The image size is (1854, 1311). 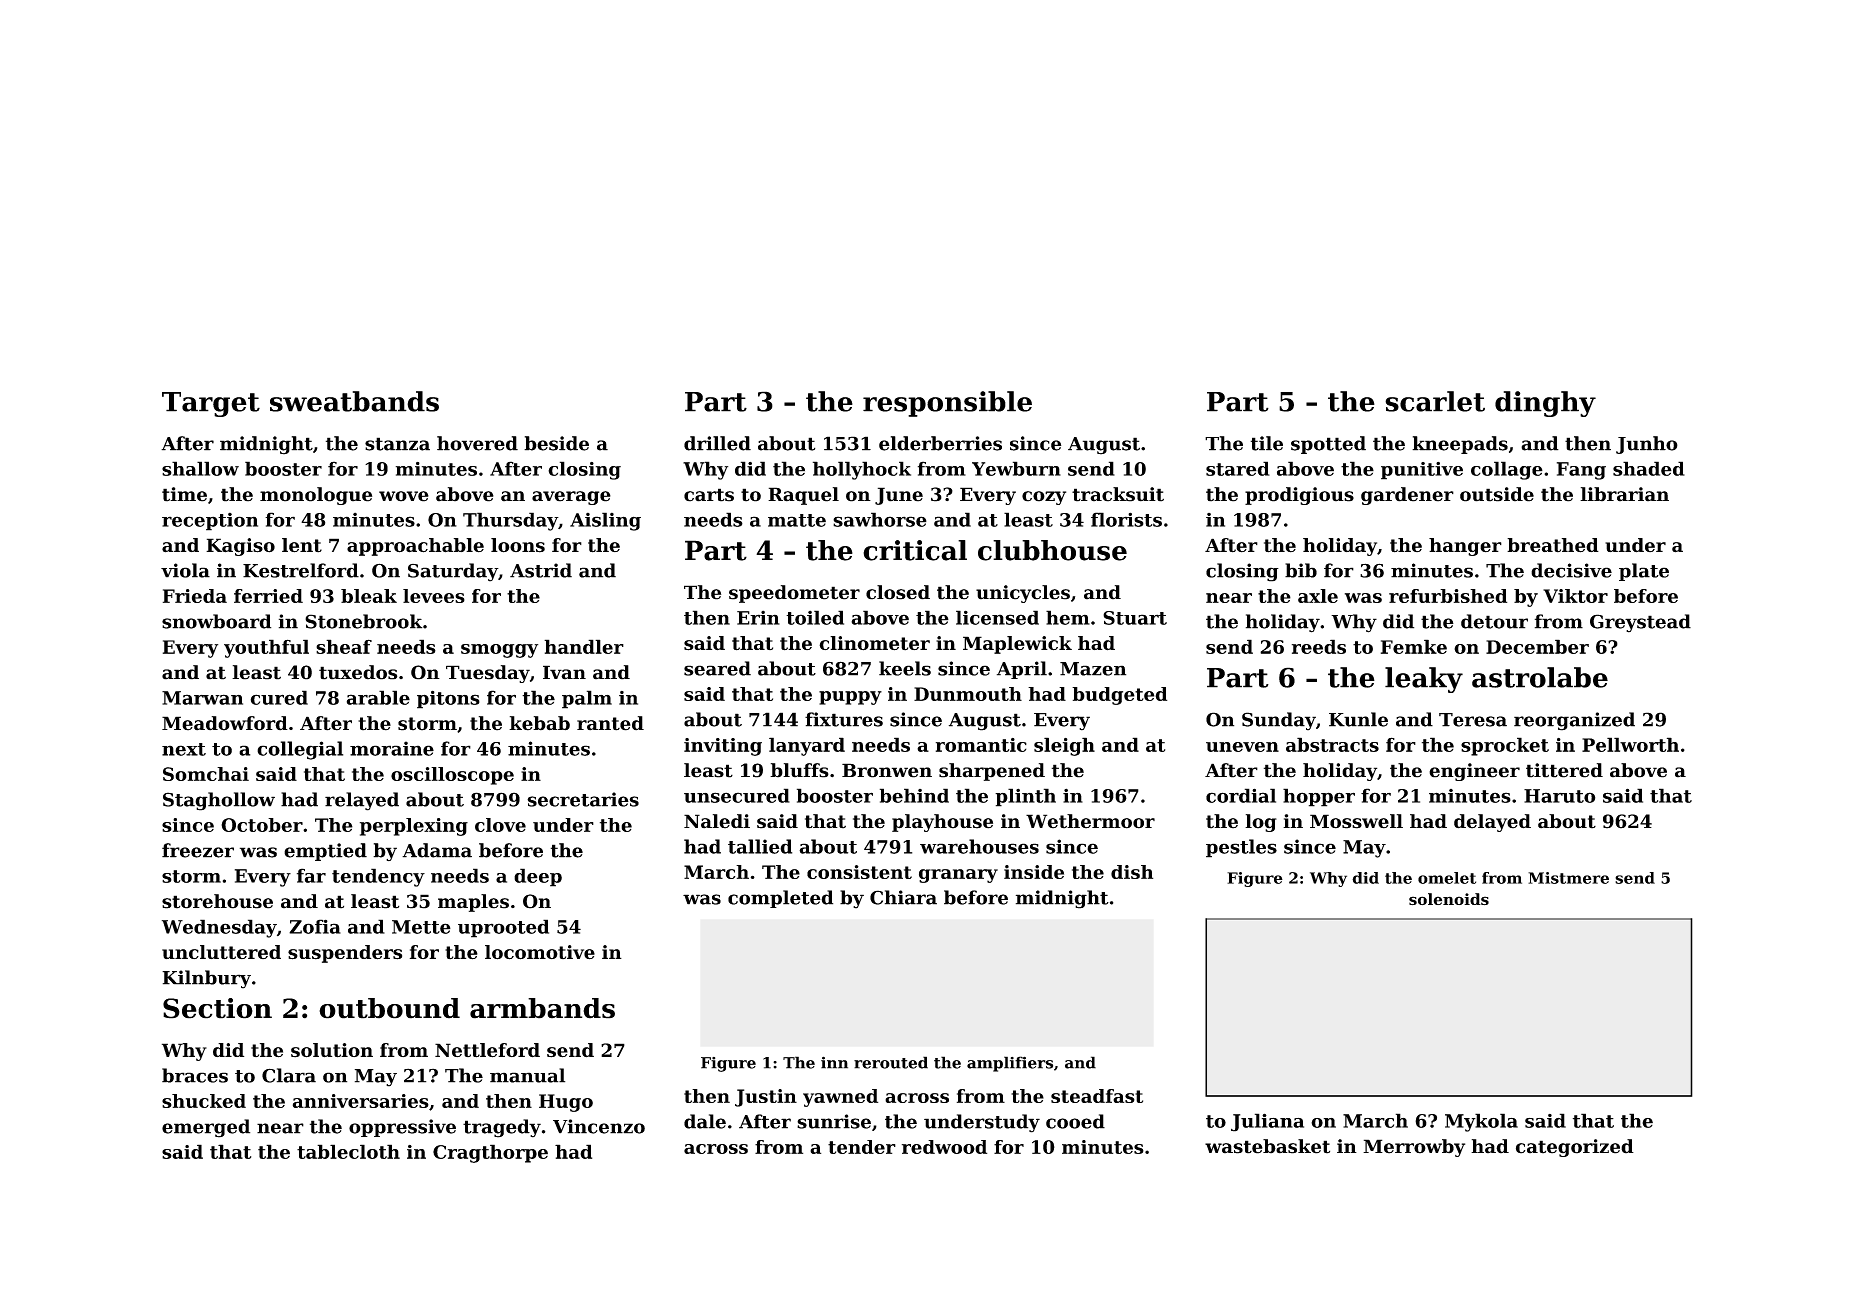 I want to click on next, so click(x=184, y=749).
